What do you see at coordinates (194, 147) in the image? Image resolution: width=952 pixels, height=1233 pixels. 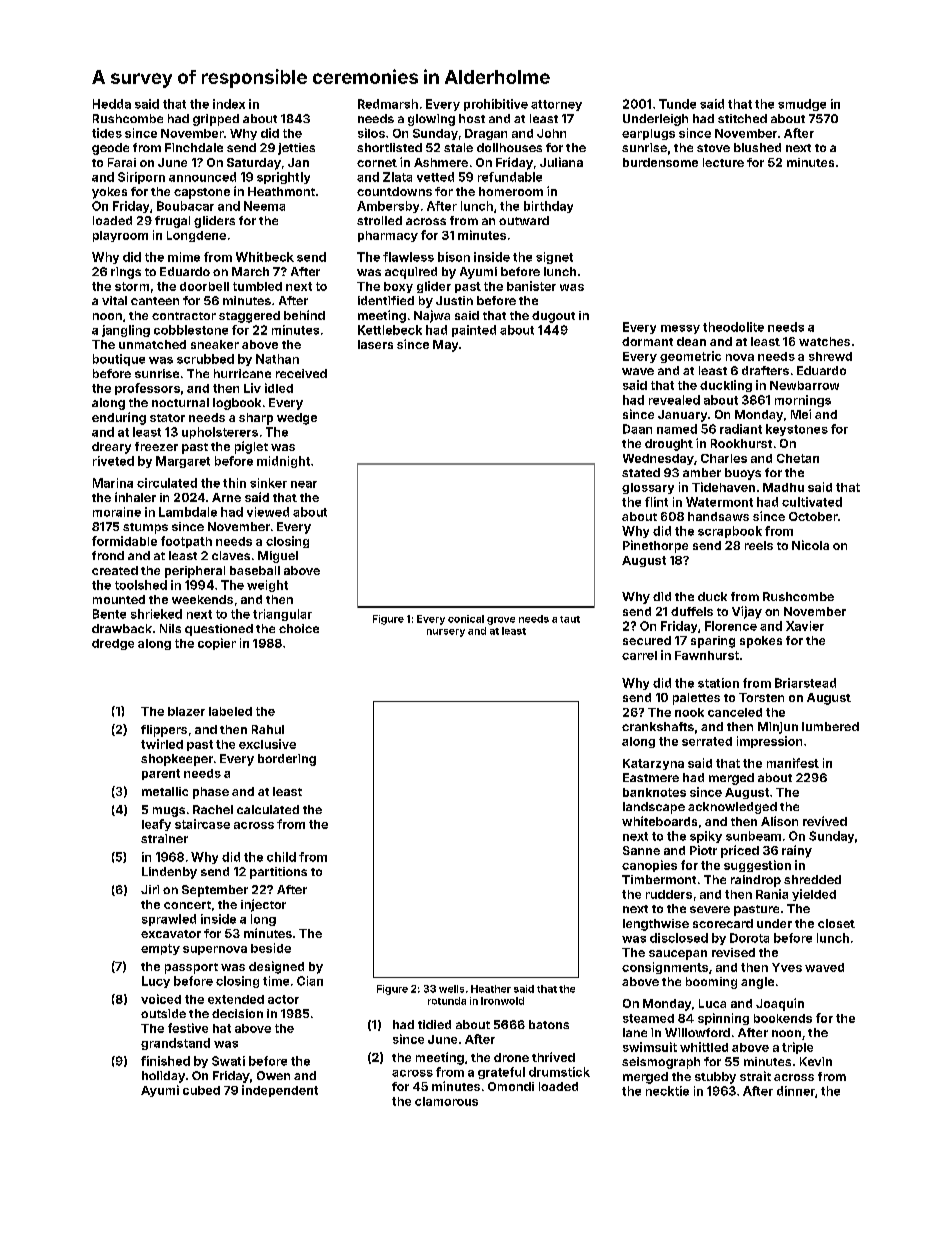 I see `Finchdale` at bounding box center [194, 147].
